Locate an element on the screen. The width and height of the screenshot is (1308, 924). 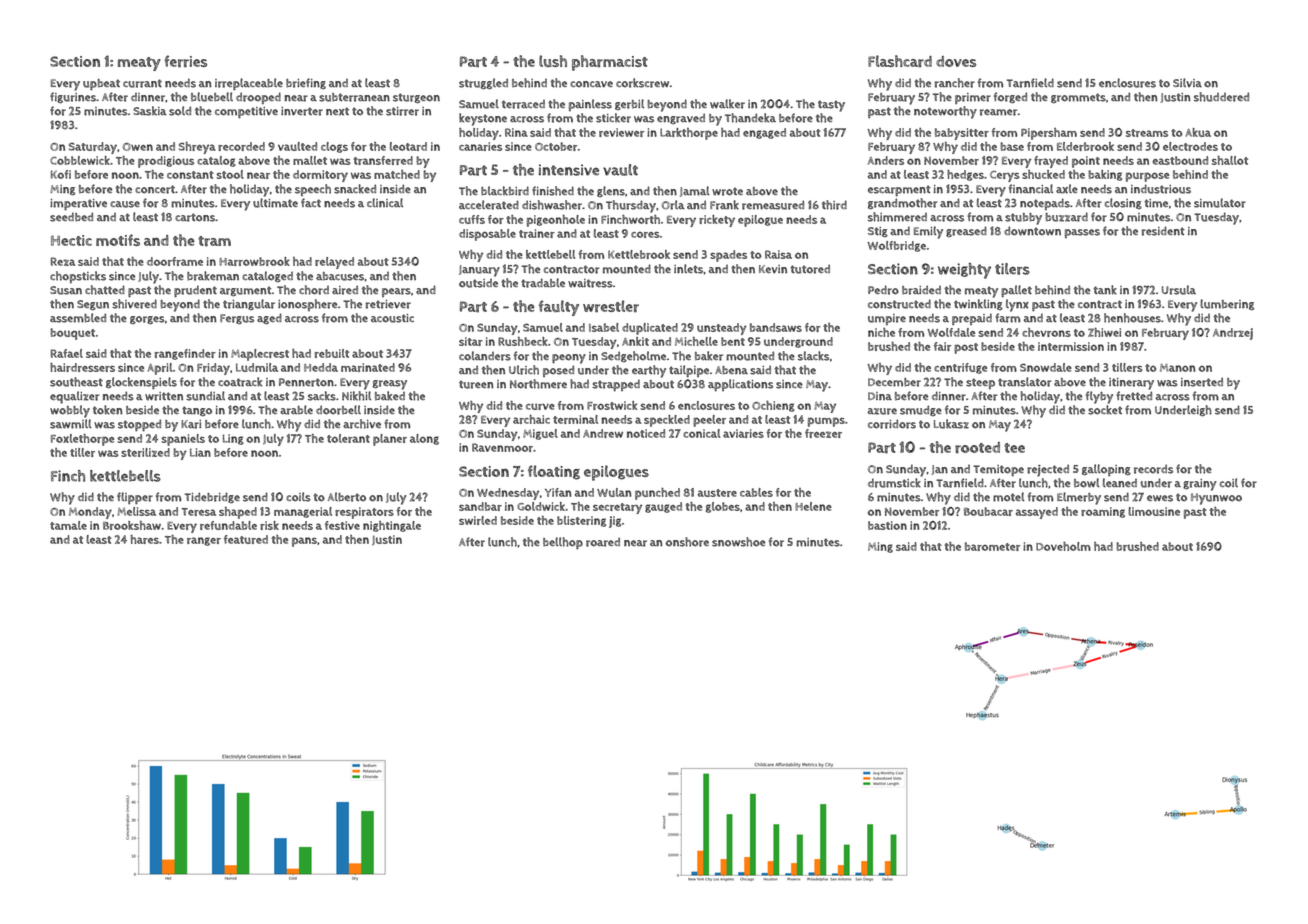
remeasured is located at coordinates (773, 205).
